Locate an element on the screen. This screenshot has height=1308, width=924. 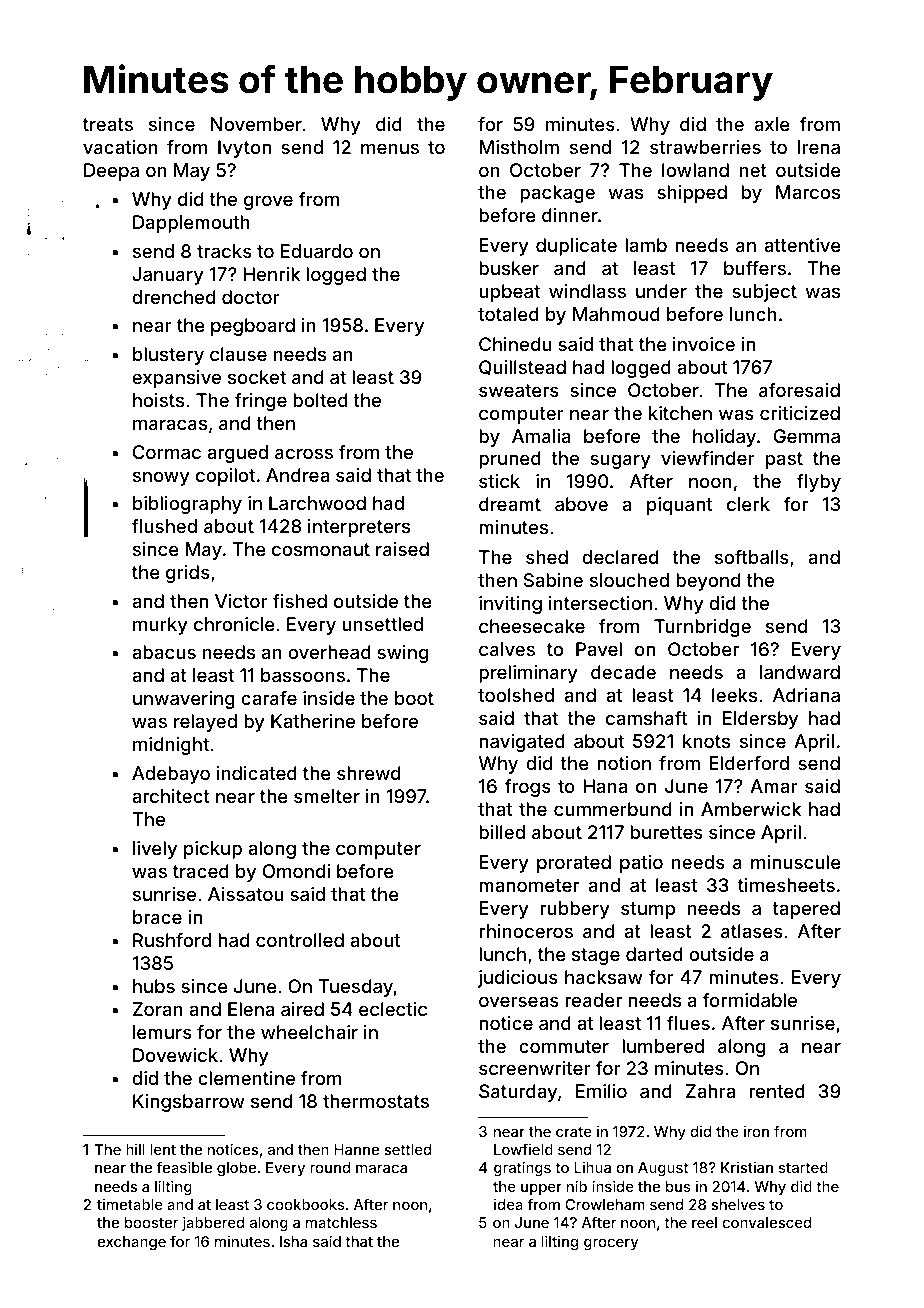
globe is located at coordinates (236, 1169).
